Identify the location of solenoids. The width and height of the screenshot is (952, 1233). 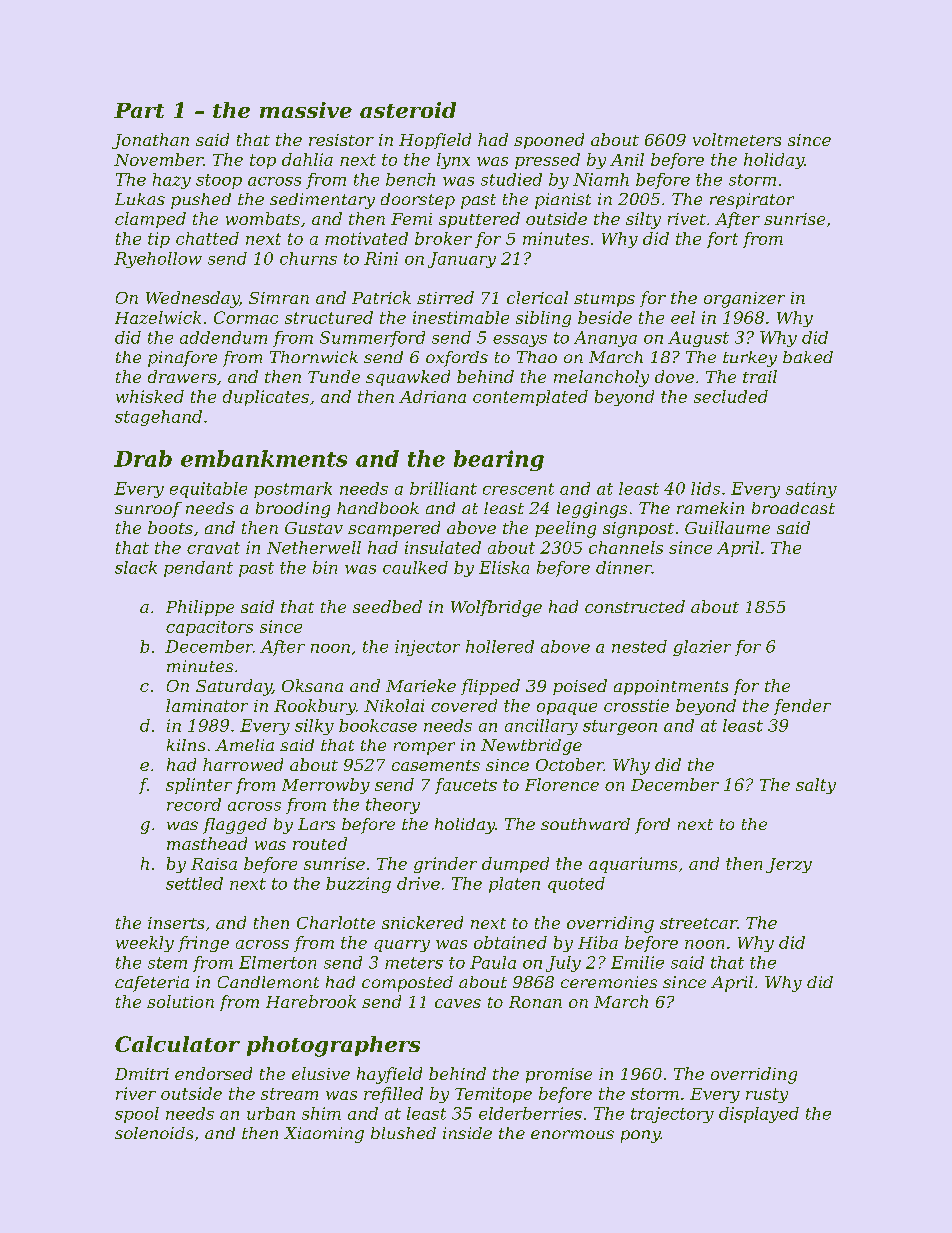
(154, 1133).
